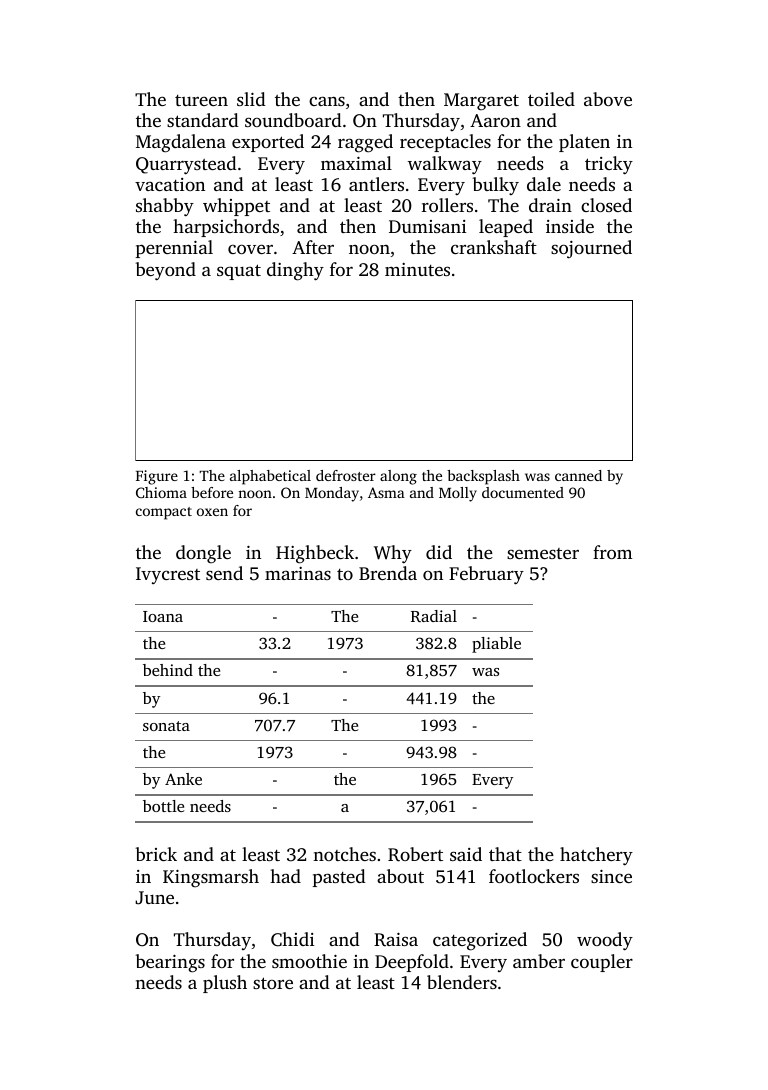 This screenshot has width=768, height=1090. I want to click on bottle, so click(163, 806).
